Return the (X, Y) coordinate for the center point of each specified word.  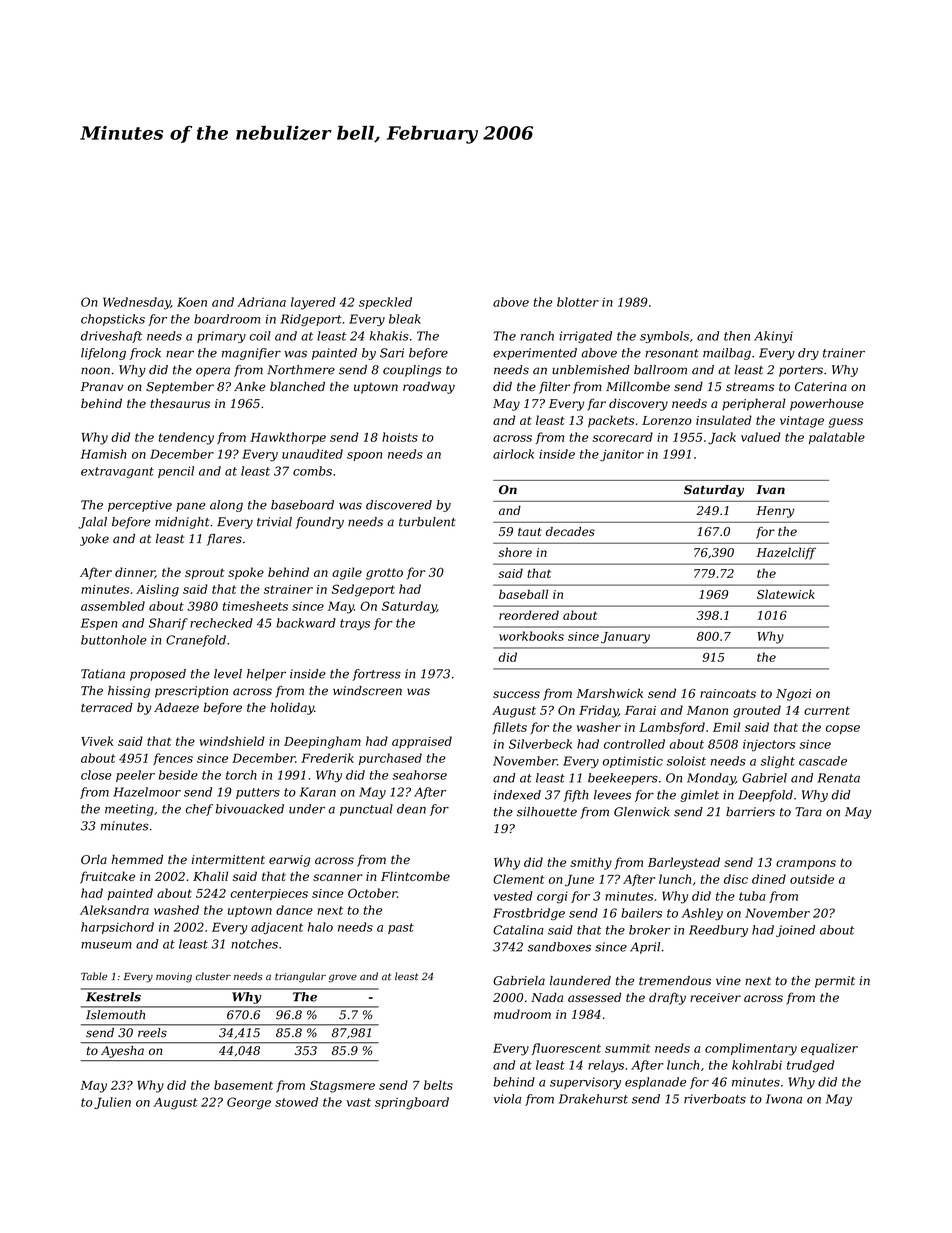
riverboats (715, 1099)
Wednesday (137, 303)
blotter (578, 302)
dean (411, 809)
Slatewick (786, 594)
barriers (750, 812)
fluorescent (566, 1049)
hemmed (137, 860)
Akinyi (773, 337)
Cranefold (196, 641)
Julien (112, 1103)
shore (515, 552)
